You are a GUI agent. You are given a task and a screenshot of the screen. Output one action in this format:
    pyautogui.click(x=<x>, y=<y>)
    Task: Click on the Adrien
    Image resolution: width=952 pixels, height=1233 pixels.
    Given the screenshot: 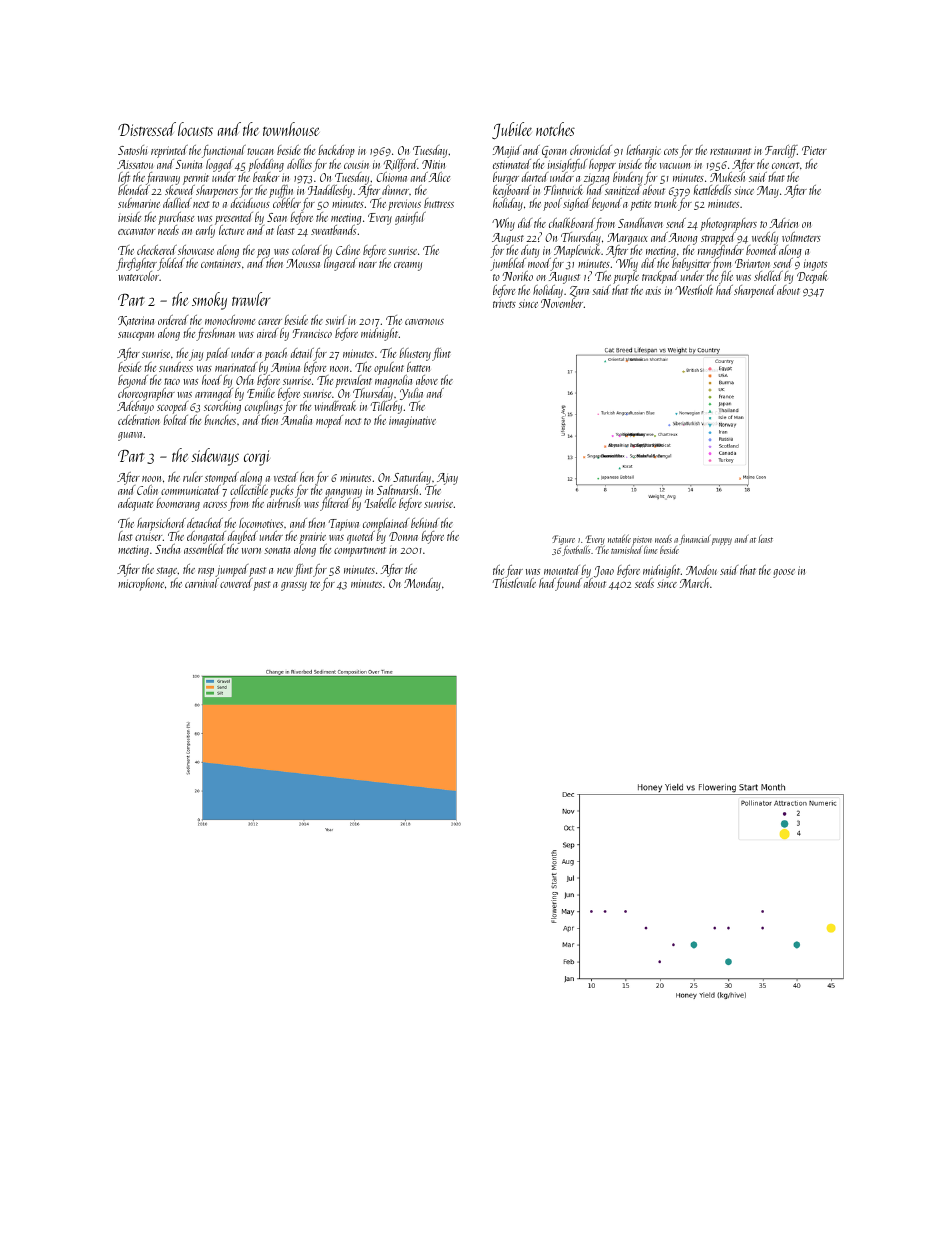 What is the action you would take?
    pyautogui.click(x=784, y=223)
